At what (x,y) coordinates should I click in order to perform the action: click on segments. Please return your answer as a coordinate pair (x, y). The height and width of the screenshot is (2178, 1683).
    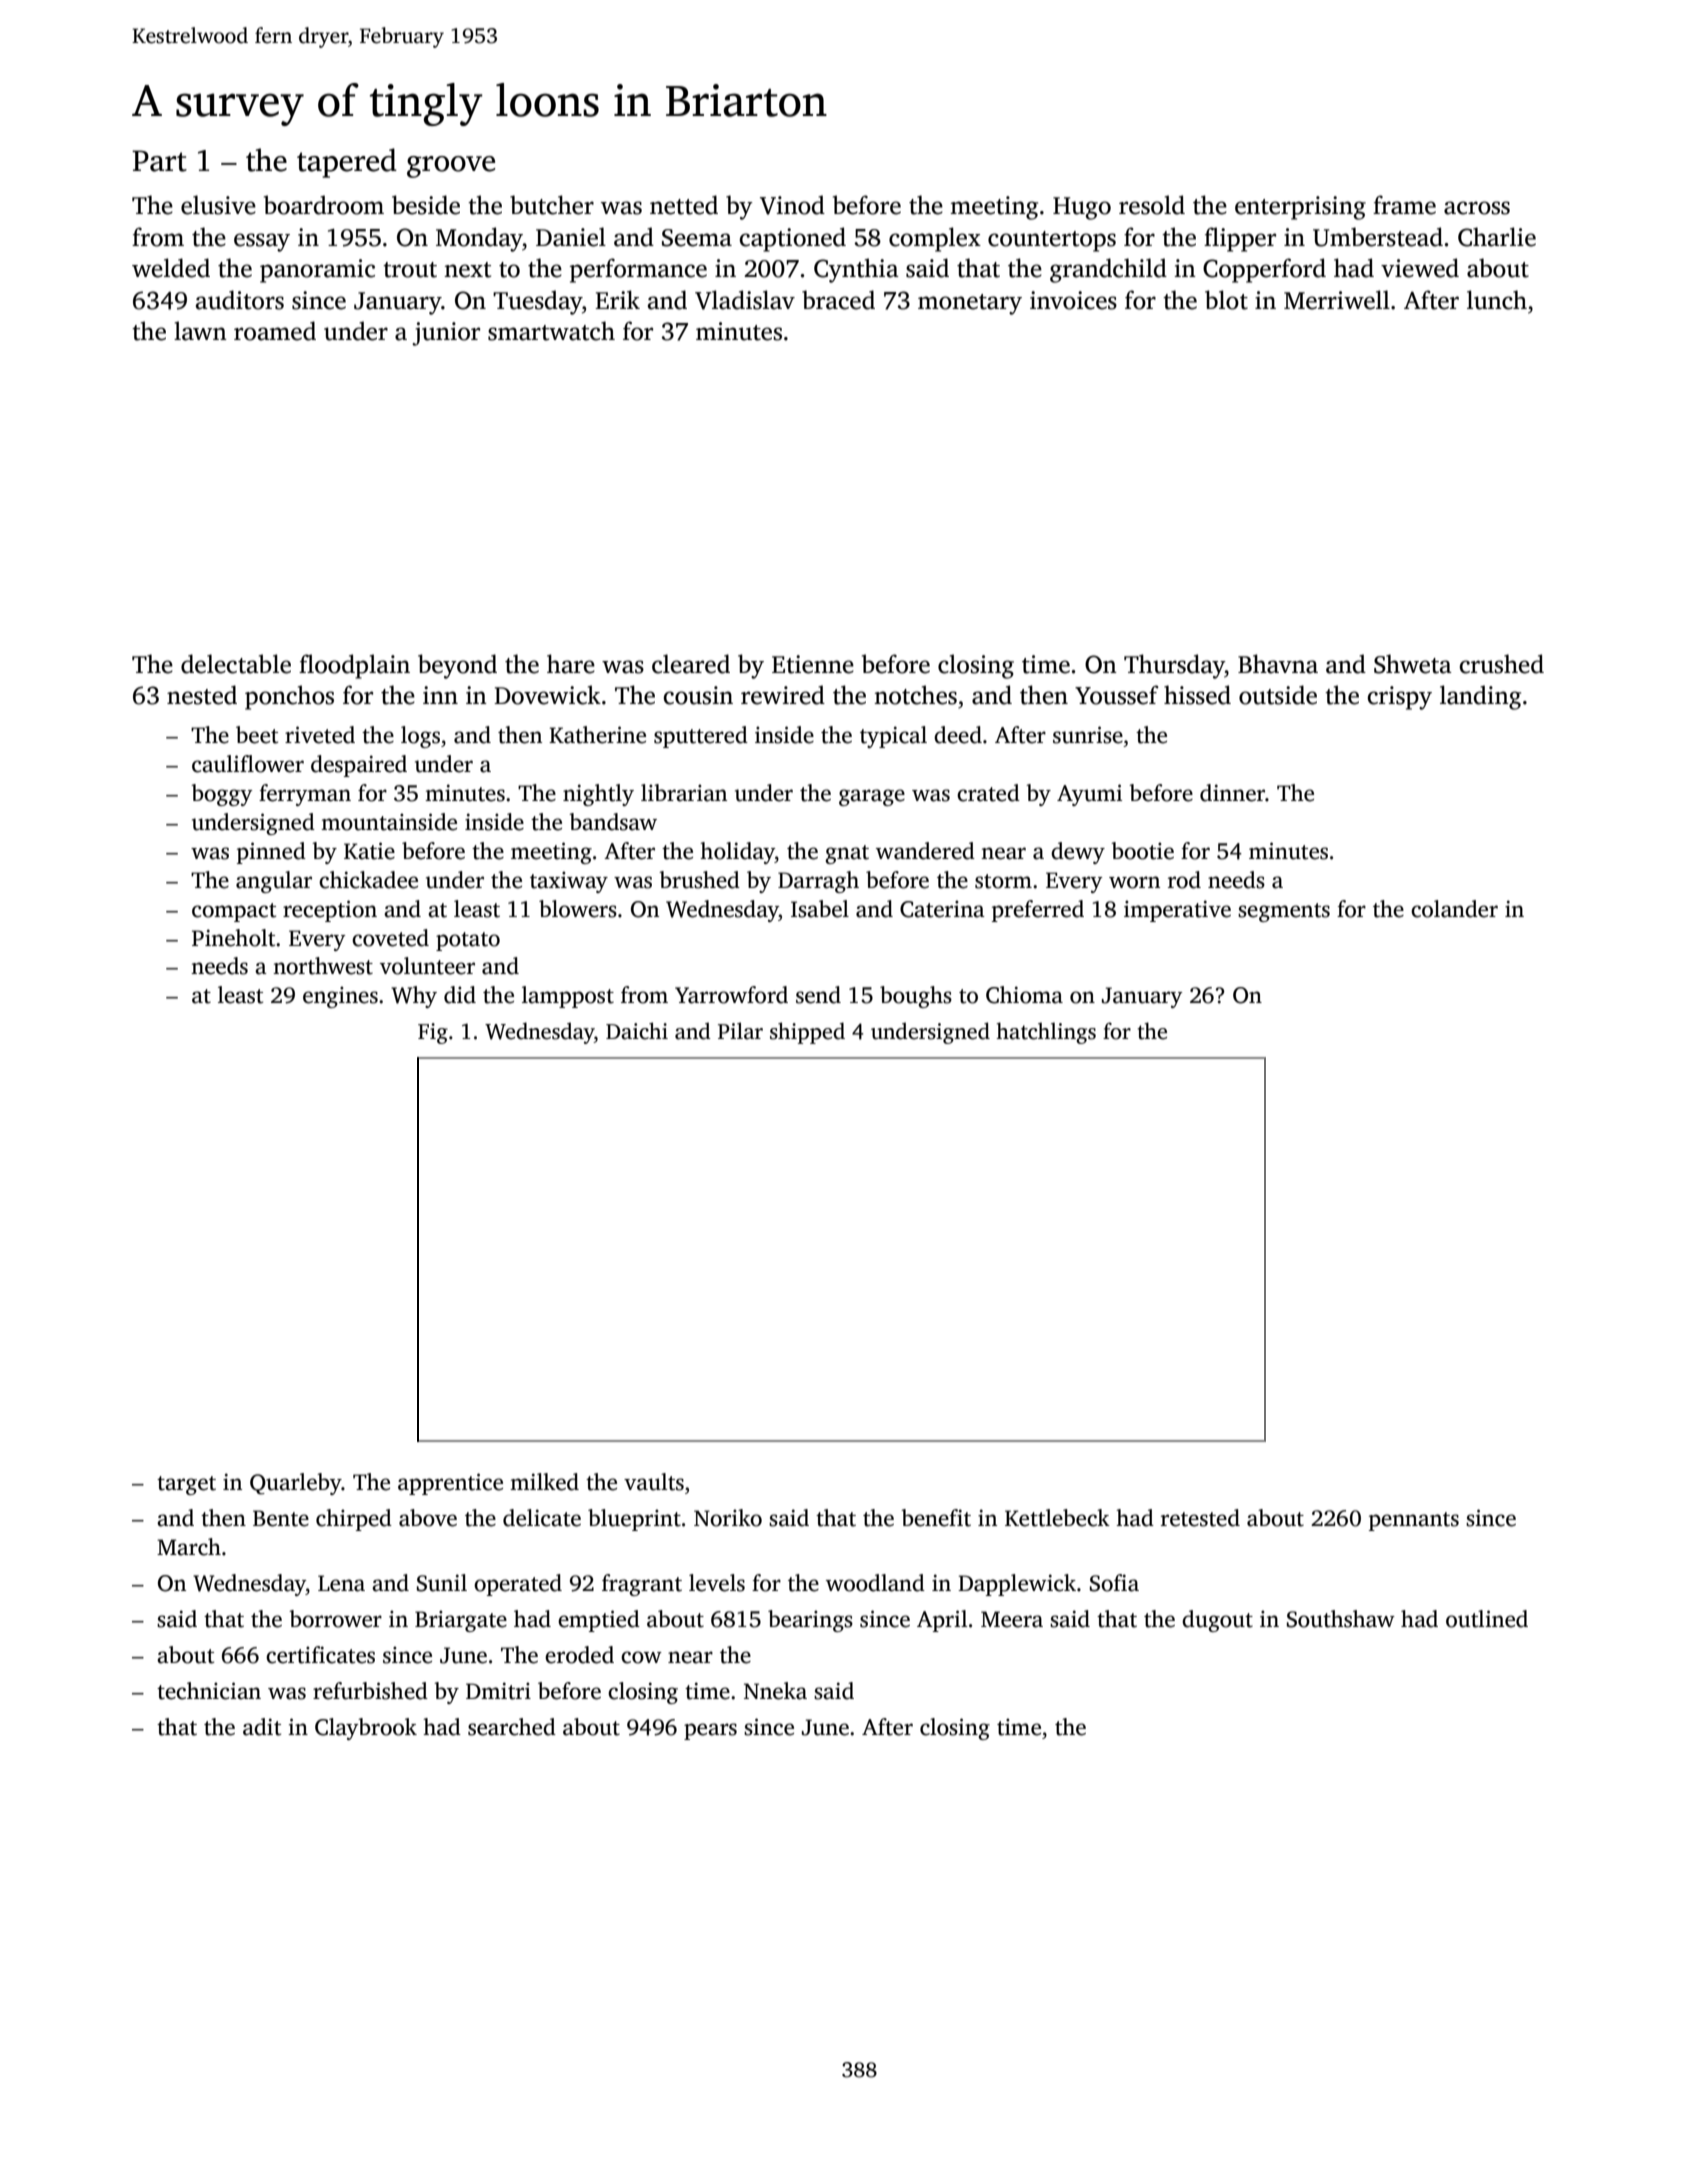
    Looking at the image, I should click on (1284, 912).
